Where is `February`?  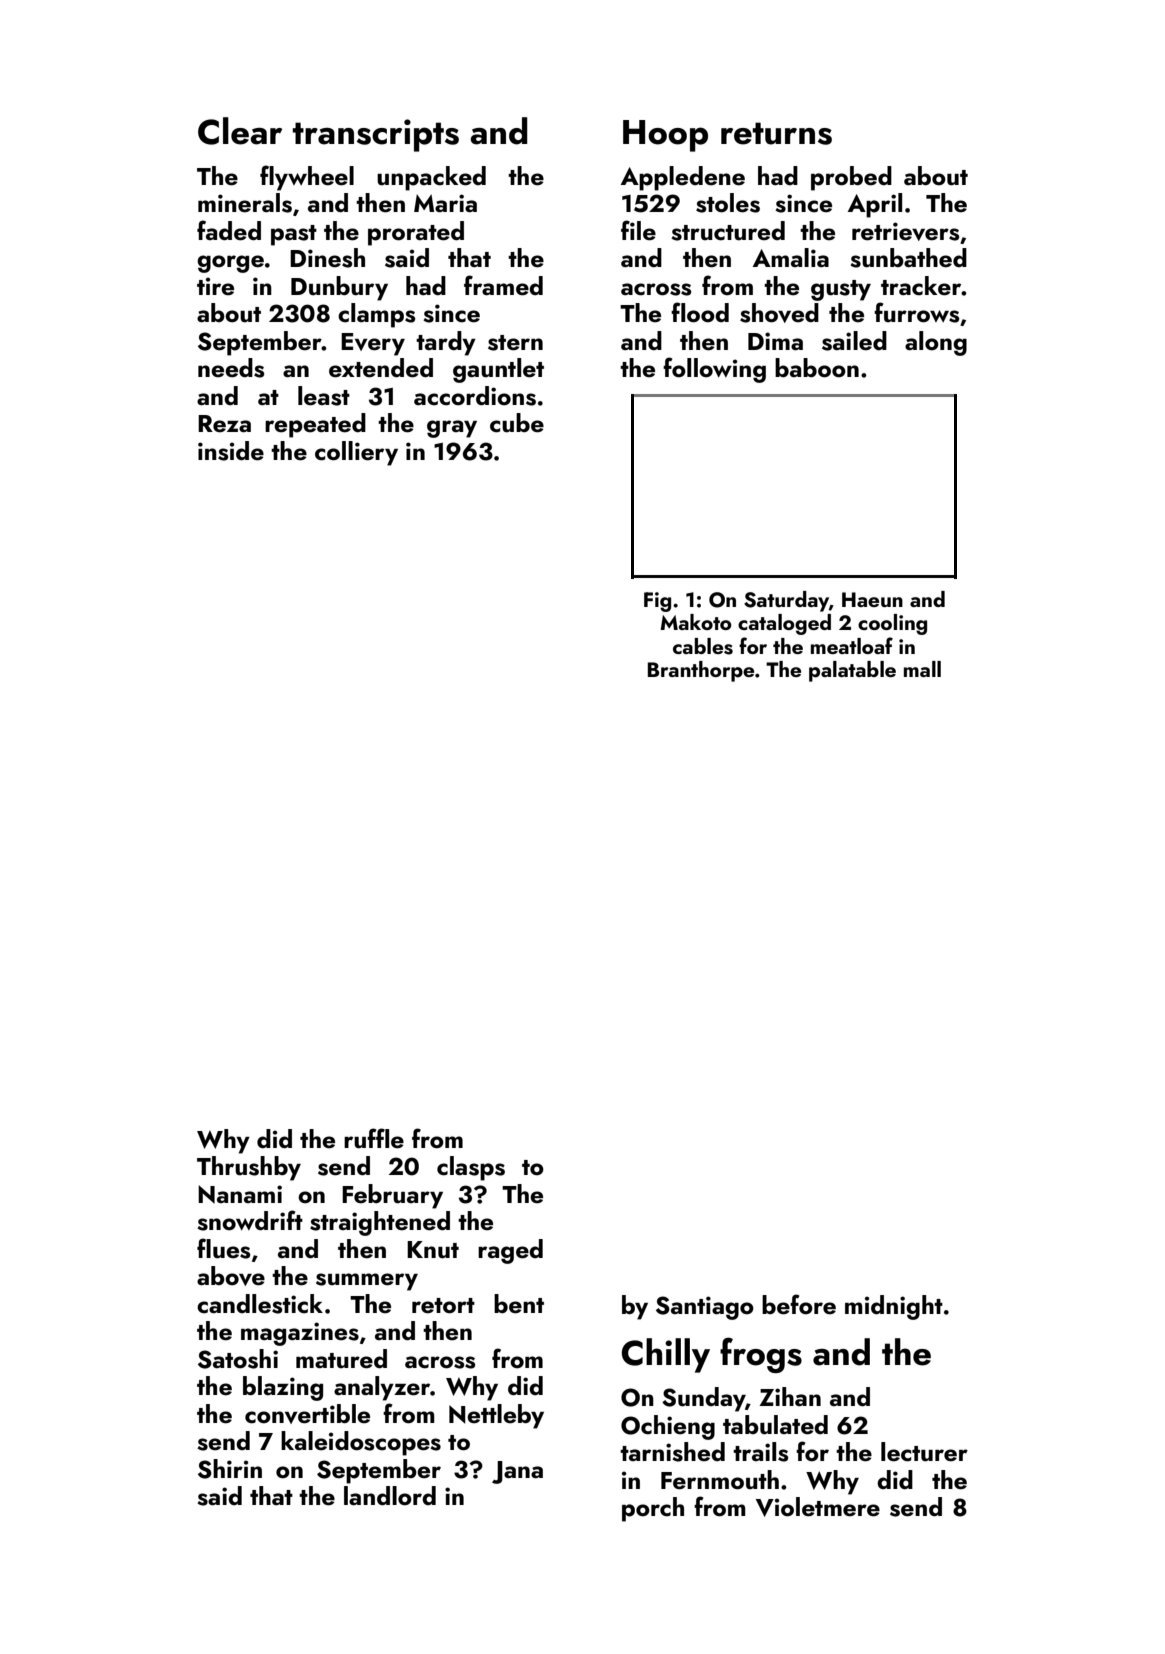 February is located at coordinates (392, 1196).
